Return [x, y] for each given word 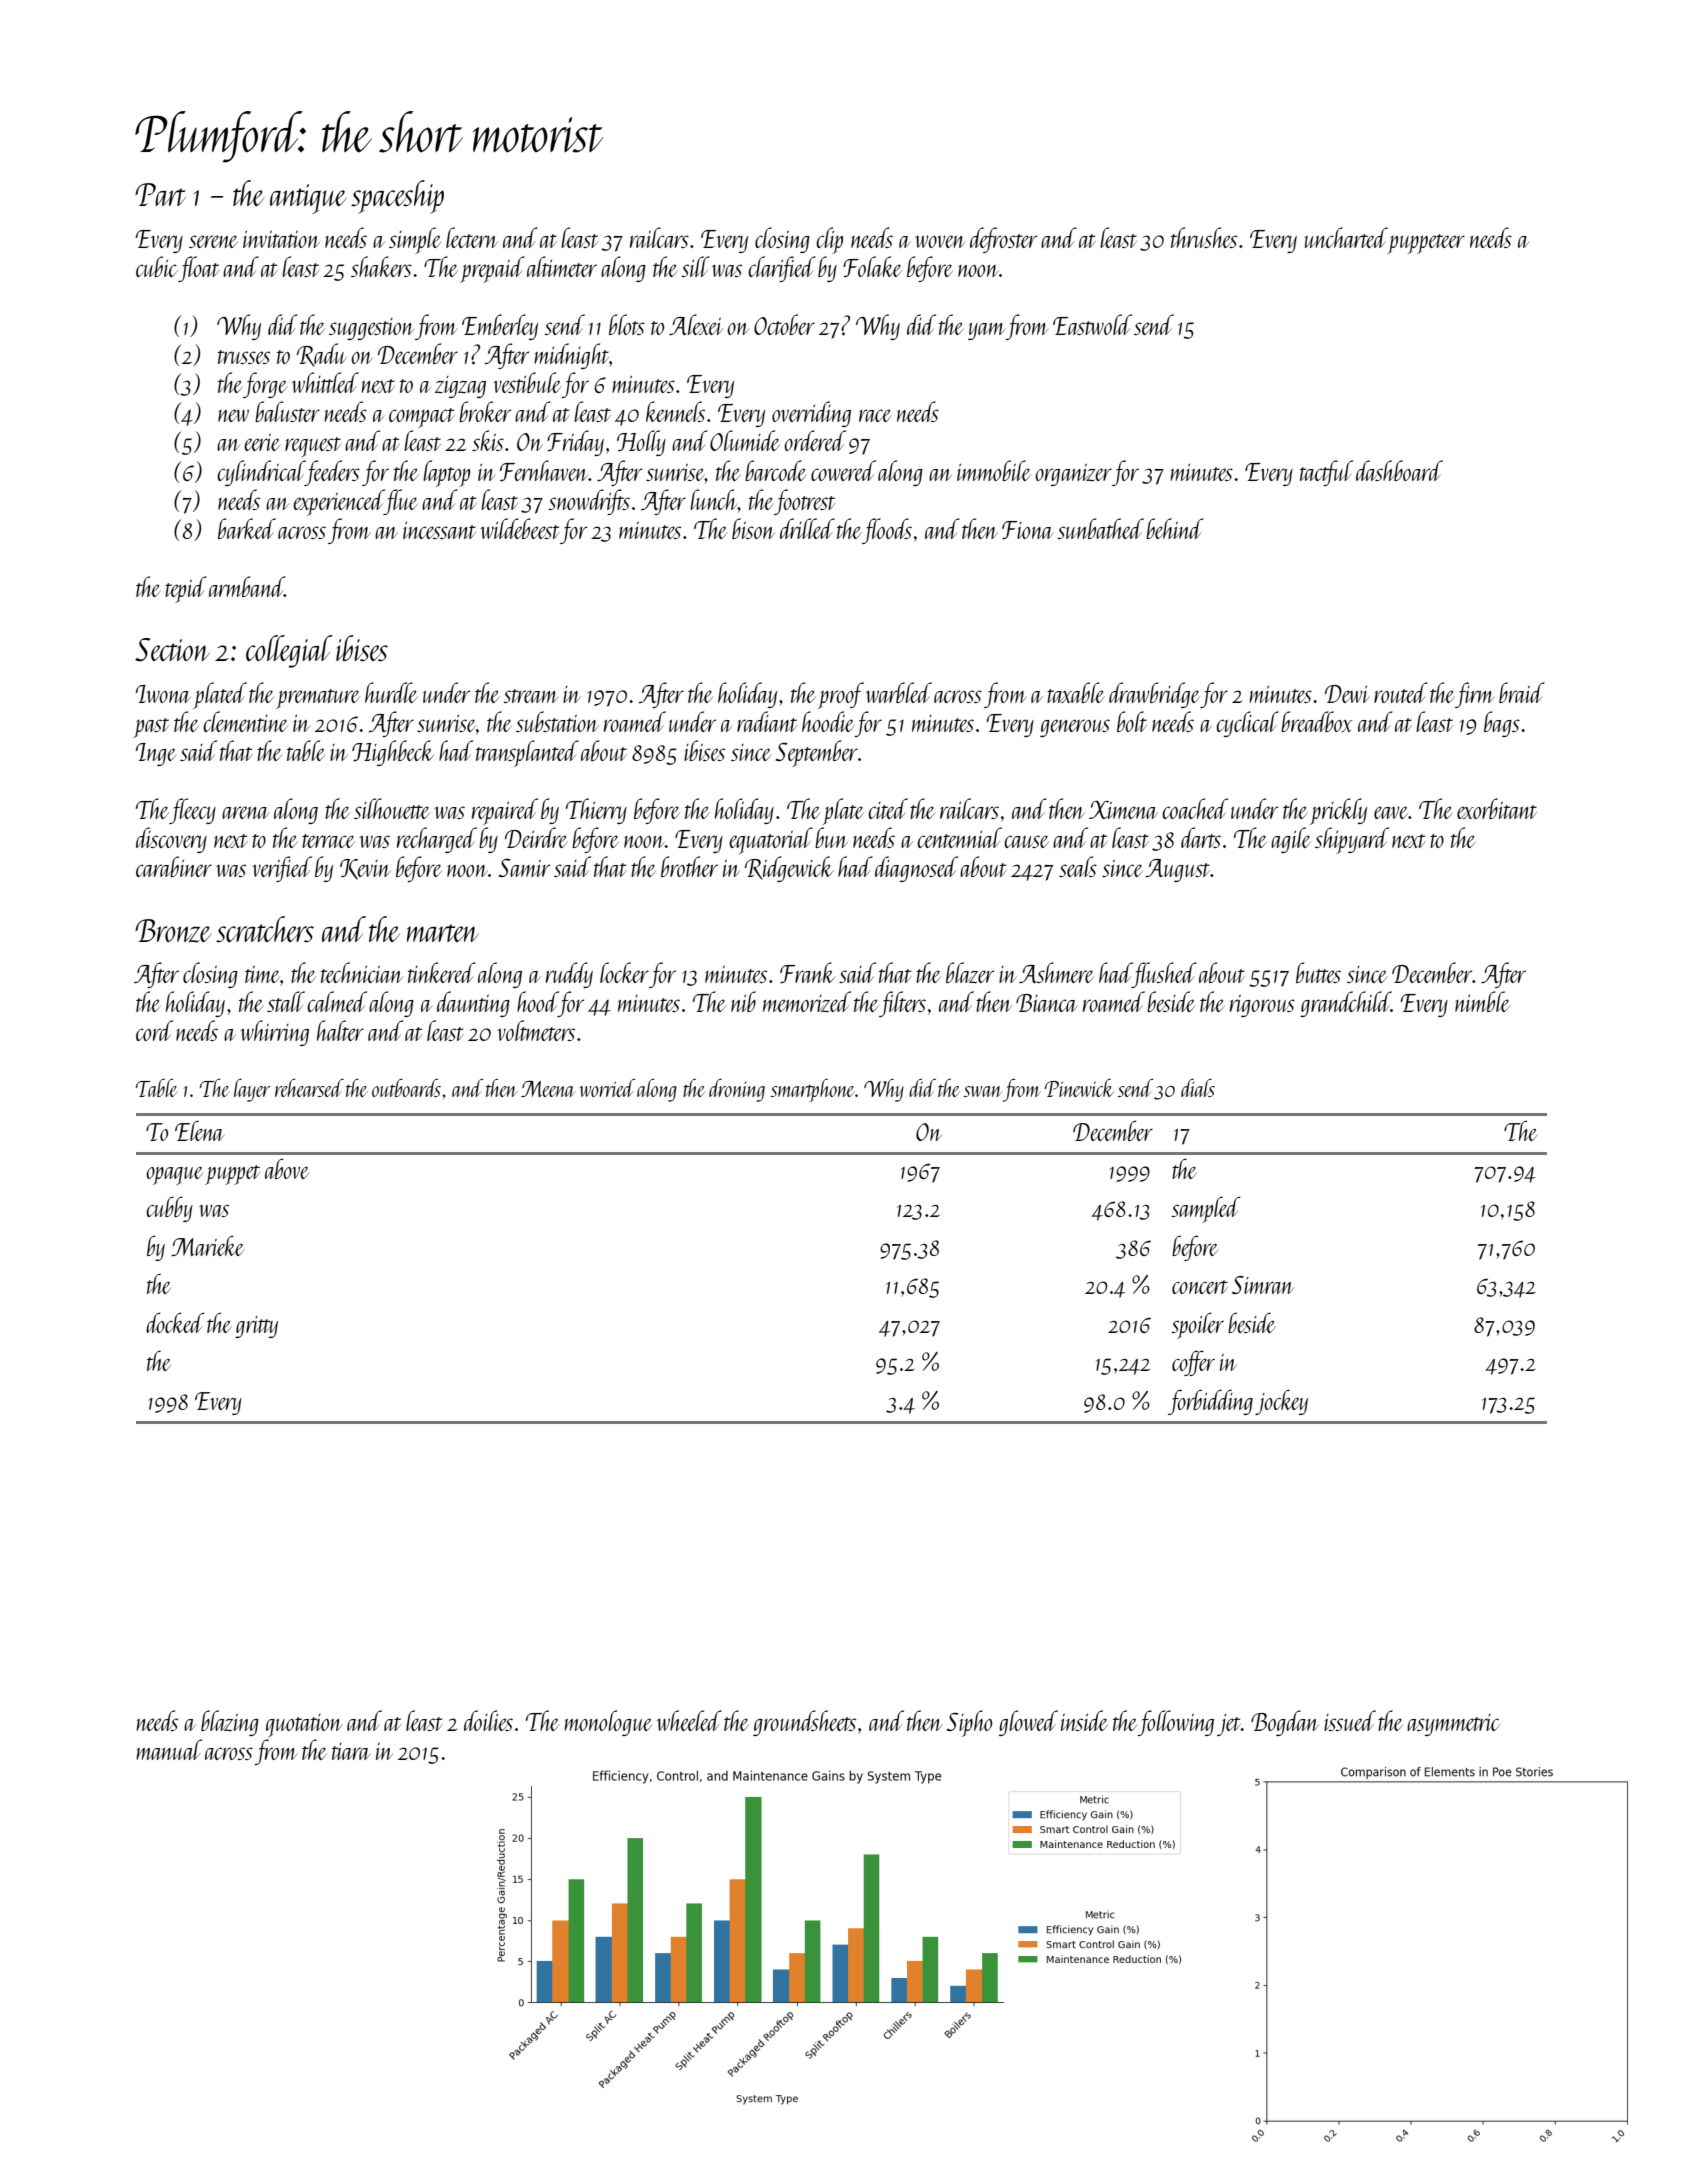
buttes [1318, 972]
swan [983, 1091]
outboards [406, 1088]
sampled [1206, 1209]
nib [743, 1001]
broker [485, 411]
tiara [351, 1751]
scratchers [265, 929]
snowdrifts [589, 502]
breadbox [1316, 721]
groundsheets [804, 1723]
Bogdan [1285, 1723]
